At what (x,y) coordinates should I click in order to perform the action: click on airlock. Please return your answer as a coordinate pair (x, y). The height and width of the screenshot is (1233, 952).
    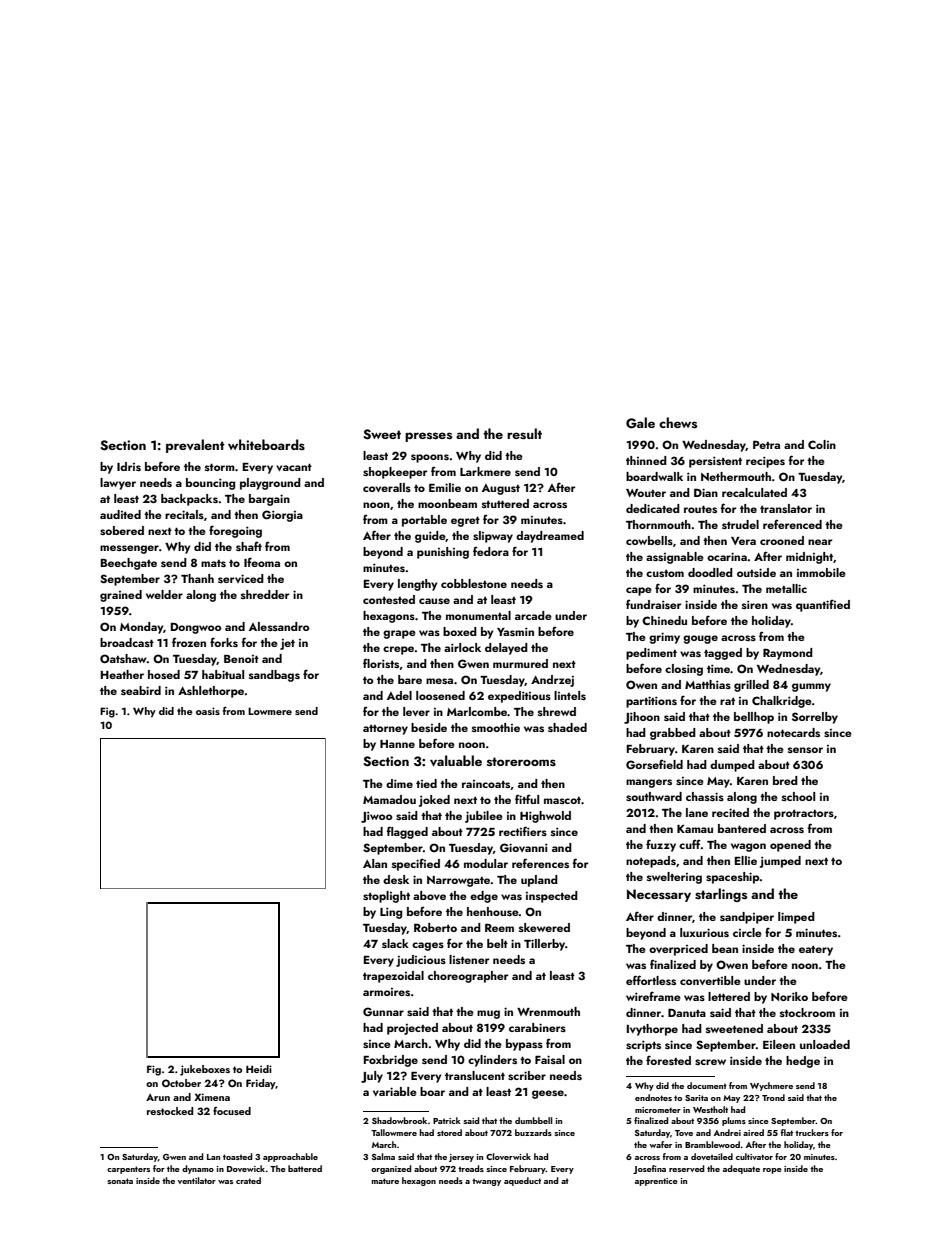
    Looking at the image, I should click on (462, 647).
